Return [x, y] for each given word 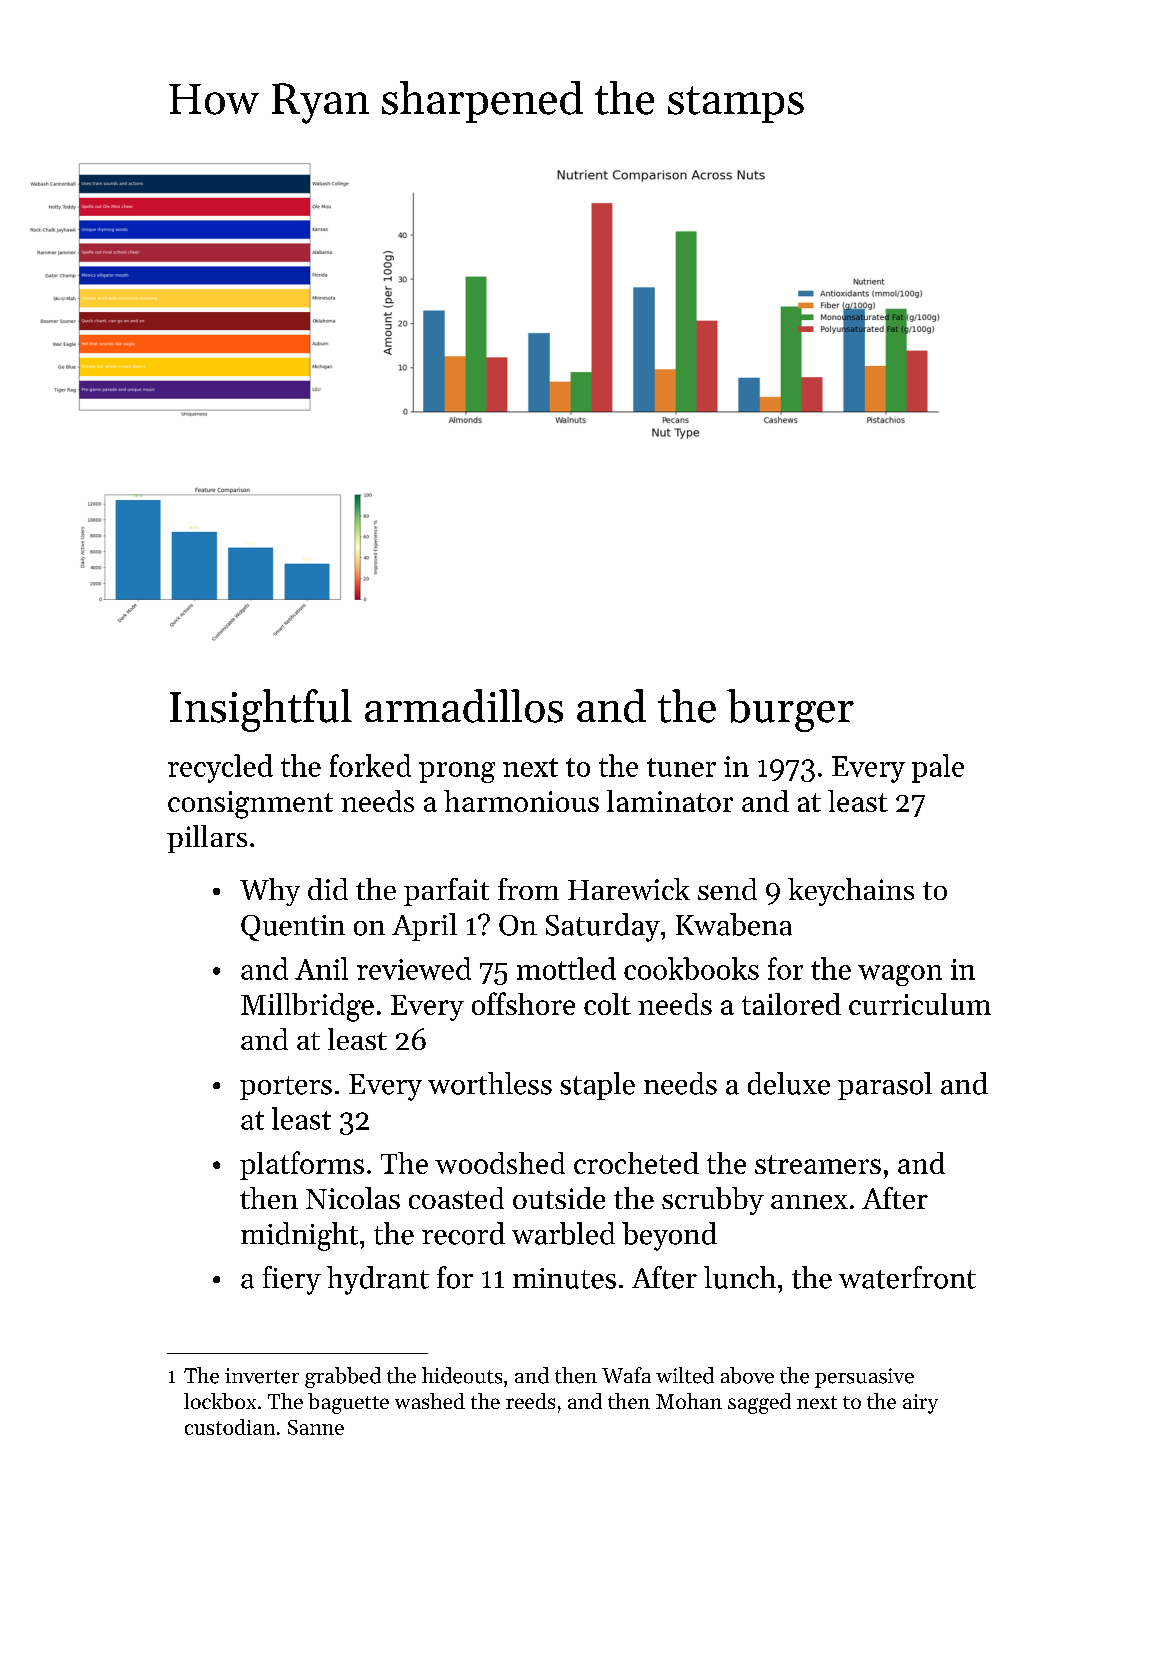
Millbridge [307, 1007]
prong [457, 772]
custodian [230, 1427]
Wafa [626, 1375]
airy [920, 1404]
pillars [207, 839]
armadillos [464, 706]
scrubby [713, 1201]
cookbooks [691, 968]
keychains [851, 892]
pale [938, 768]
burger [790, 710]
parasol [885, 1086]
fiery [292, 1280]
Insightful [261, 710]
